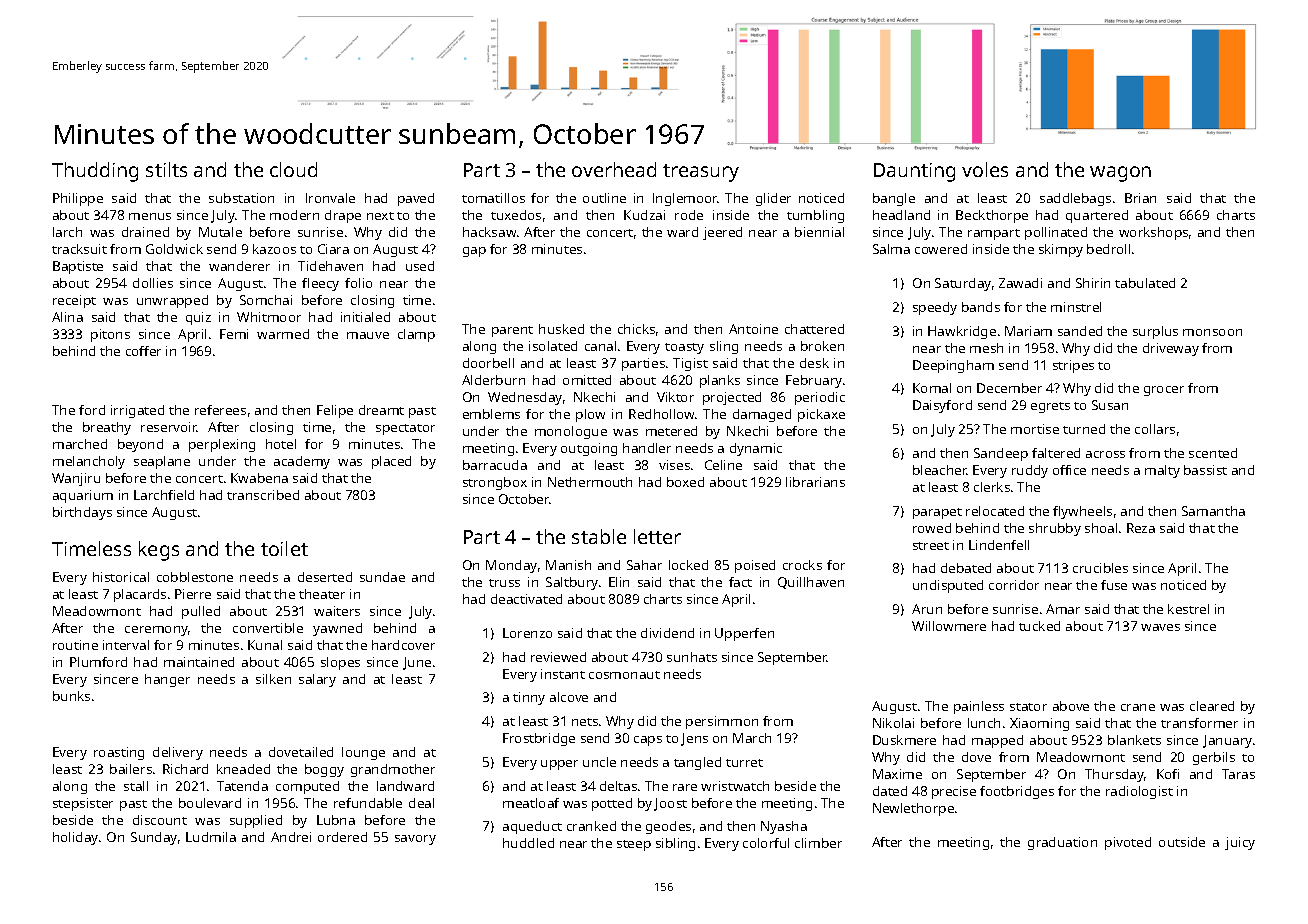 Image resolution: width=1308 pixels, height=924 pixels. I want to click on mauve, so click(368, 335).
